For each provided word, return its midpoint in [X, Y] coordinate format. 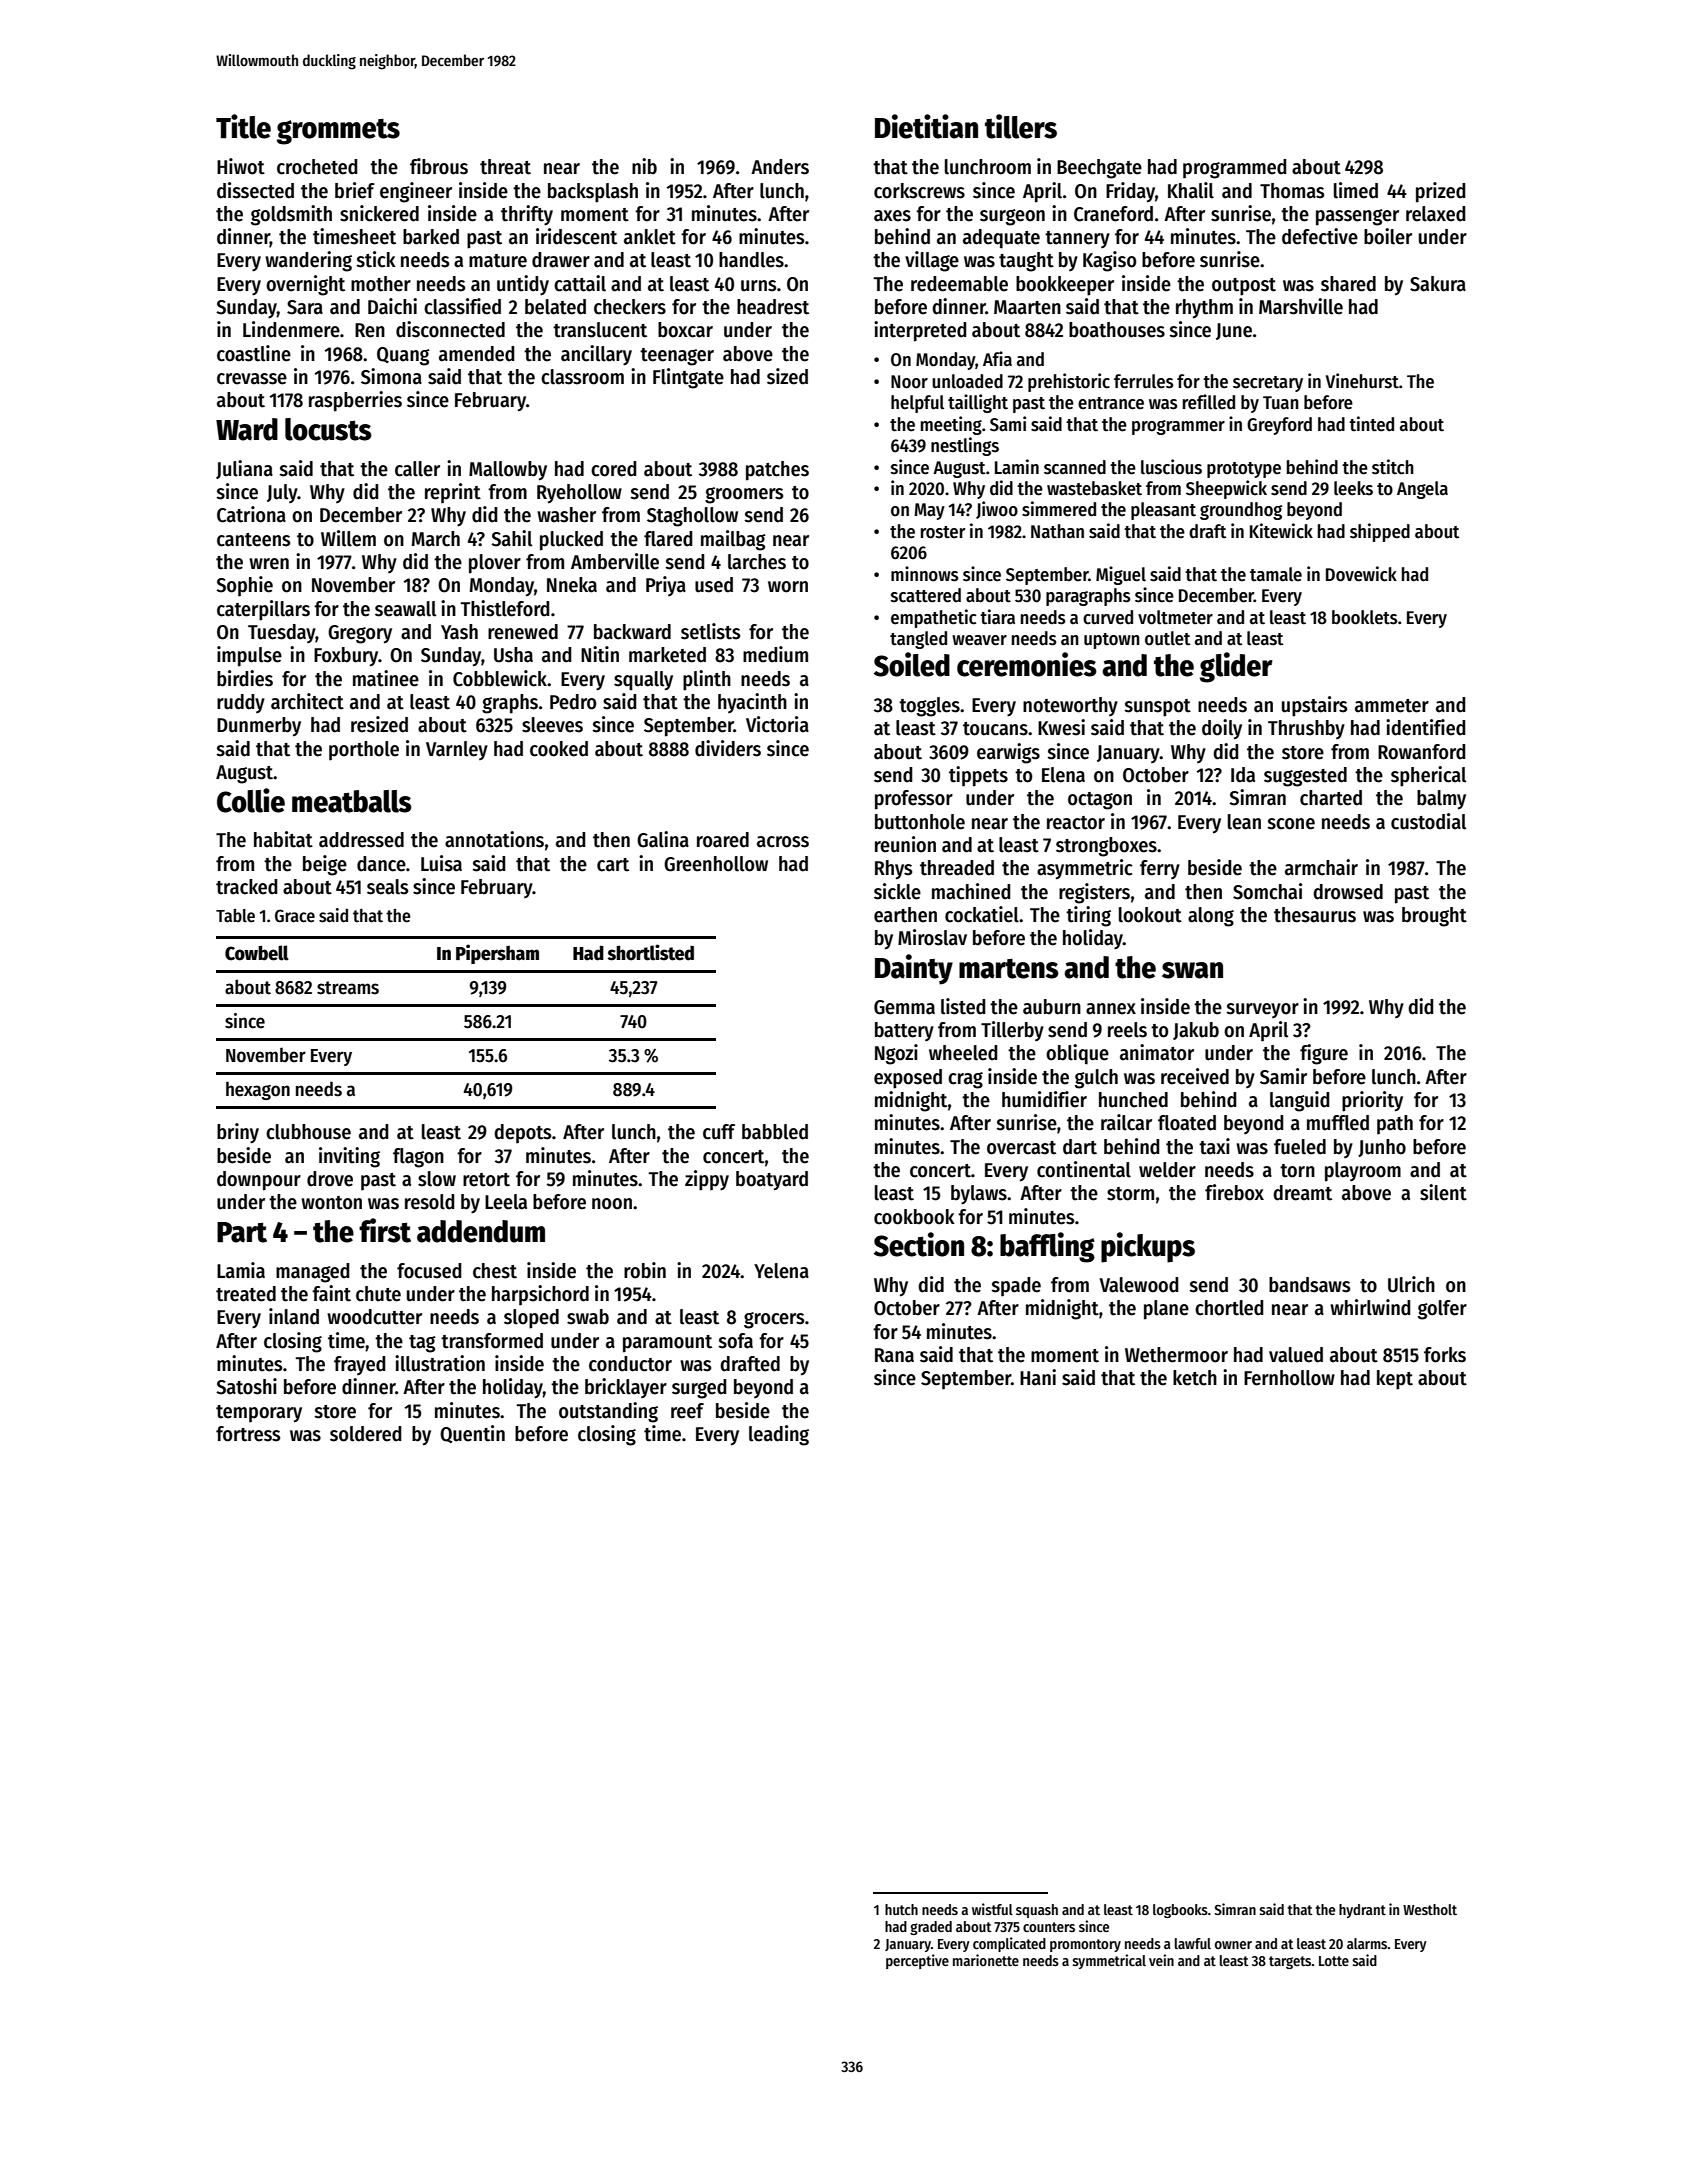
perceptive [917, 1961]
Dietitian [926, 126]
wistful [992, 1909]
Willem [348, 538]
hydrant [1362, 1911]
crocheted [317, 167]
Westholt [1430, 1909]
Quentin [472, 1434]
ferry [1160, 869]
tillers [1021, 126]
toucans [995, 729]
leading [779, 1435]
